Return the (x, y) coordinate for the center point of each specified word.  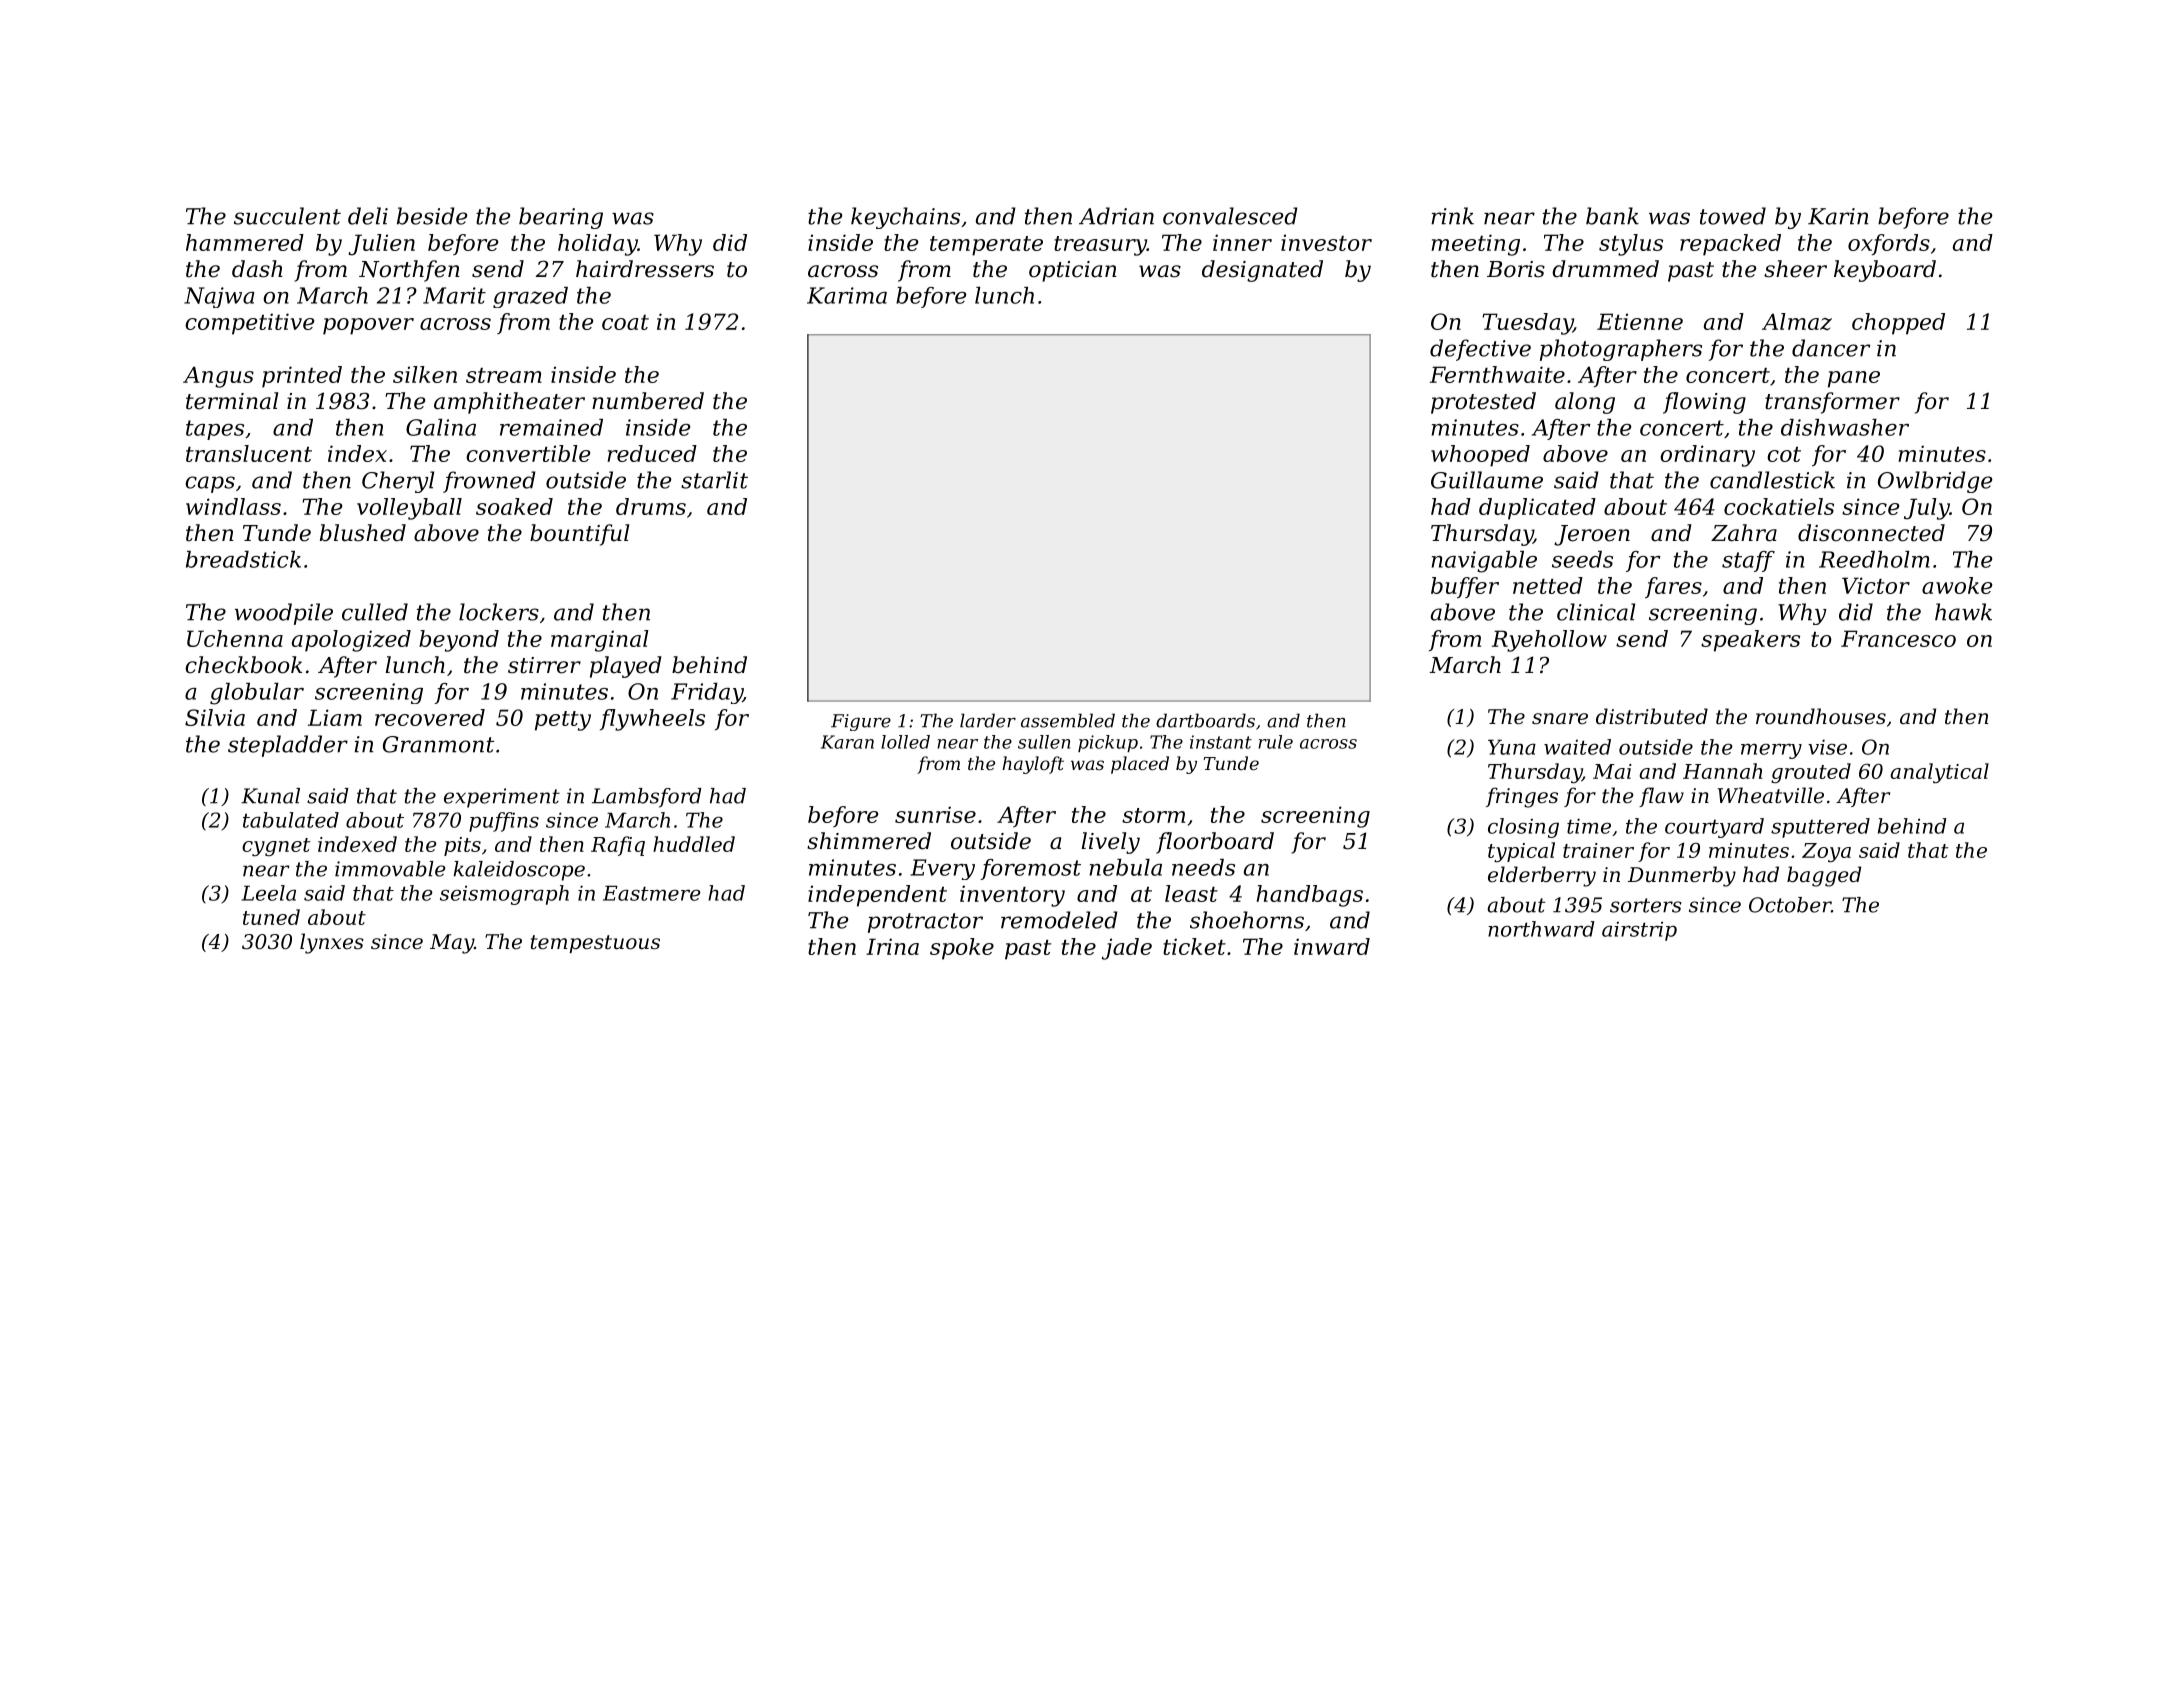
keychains (905, 218)
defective (1480, 350)
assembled (1068, 720)
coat (625, 322)
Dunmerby (1682, 876)
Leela (268, 893)
